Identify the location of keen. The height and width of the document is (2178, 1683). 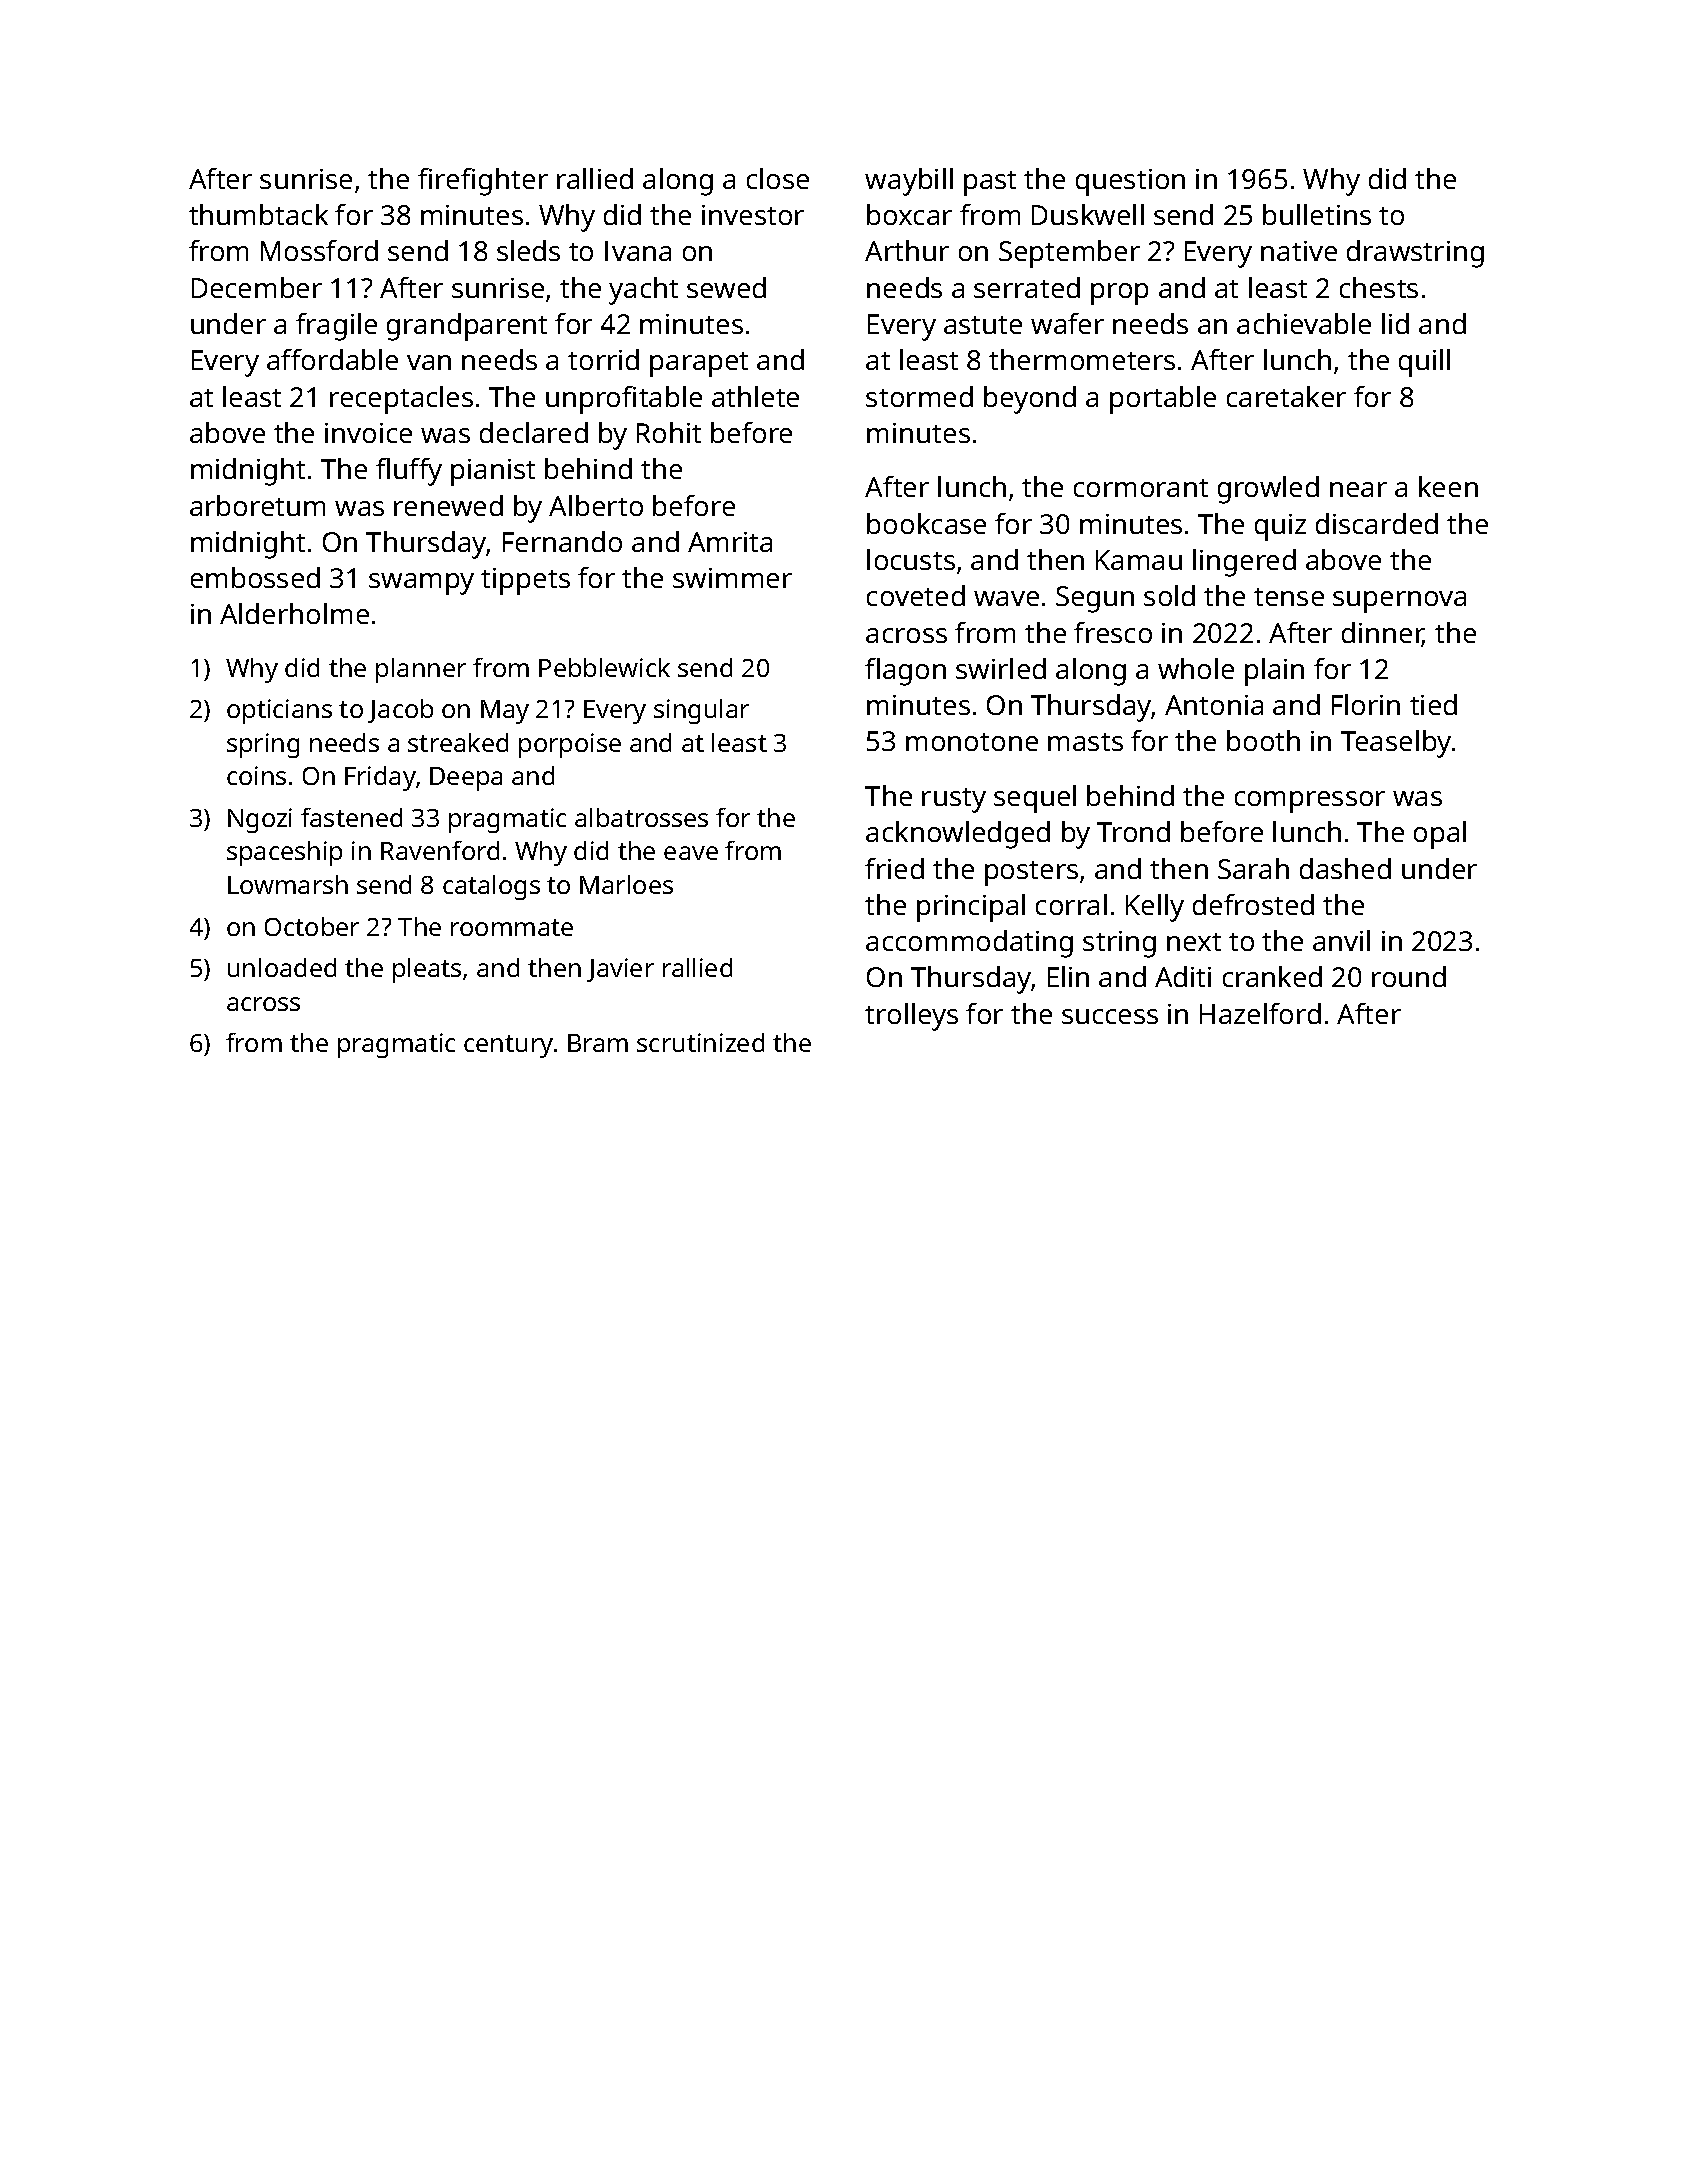
(1448, 486).
